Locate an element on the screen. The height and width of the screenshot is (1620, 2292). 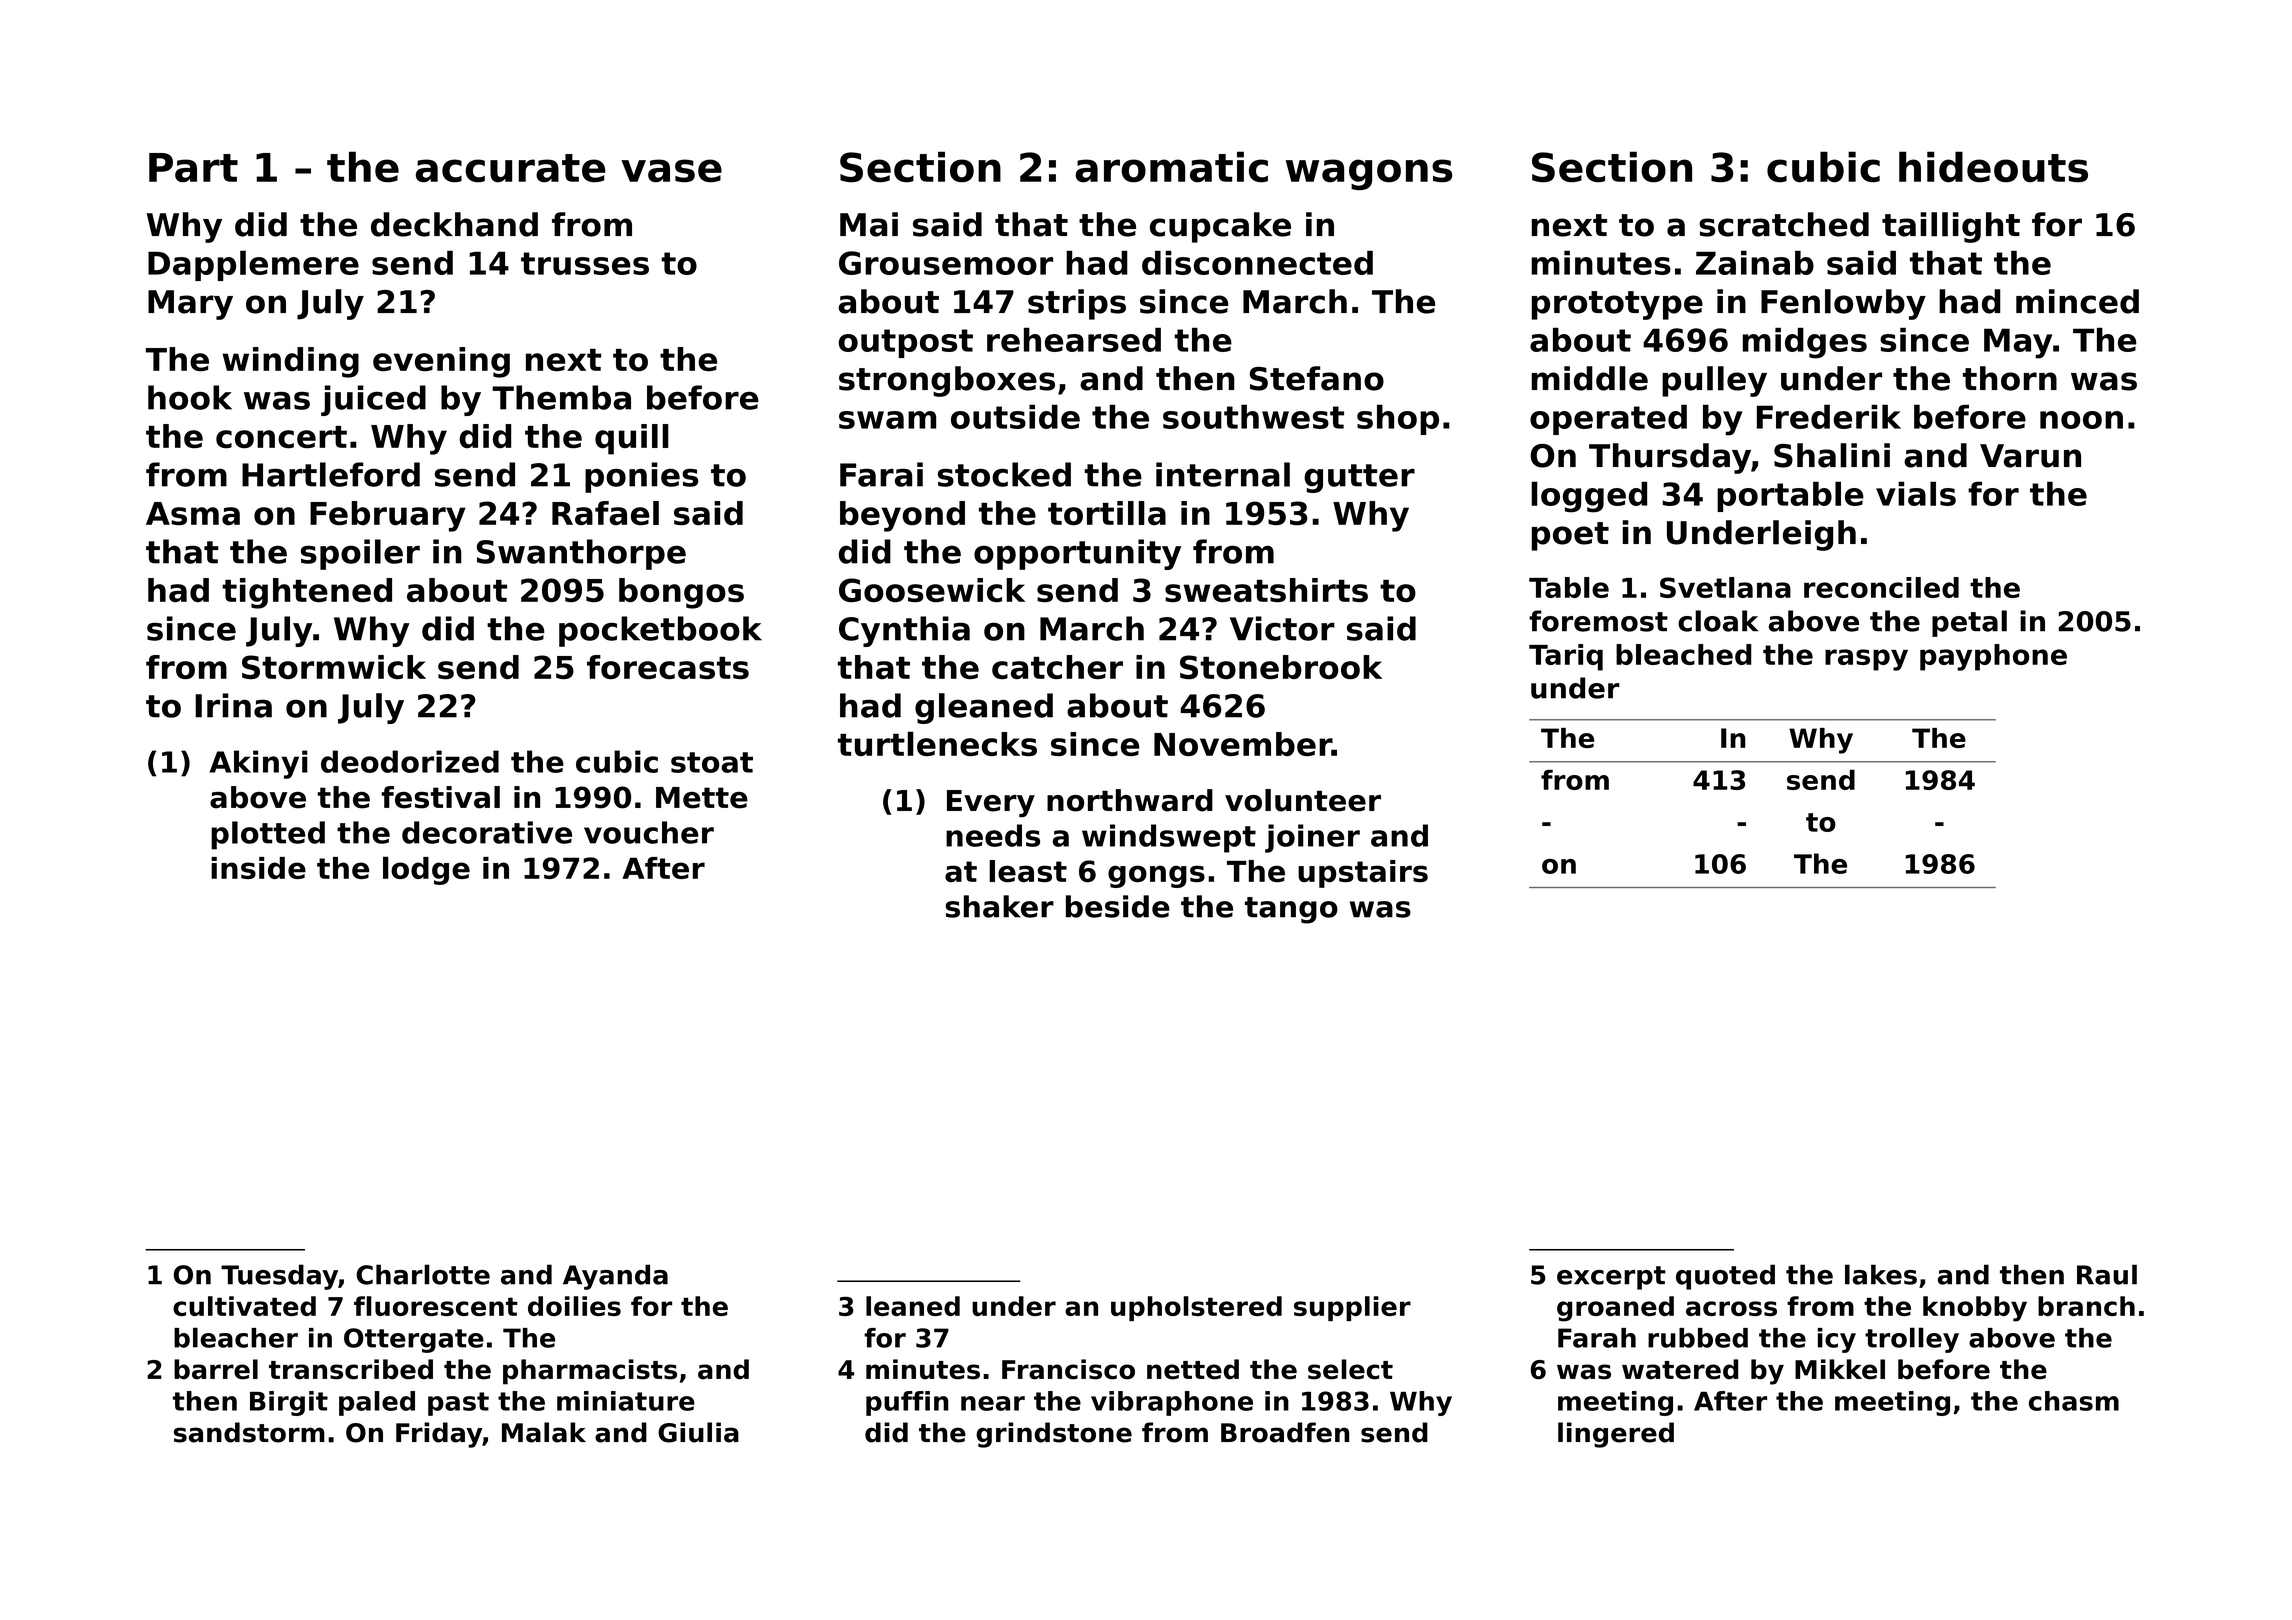
tightened is located at coordinates (307, 593).
